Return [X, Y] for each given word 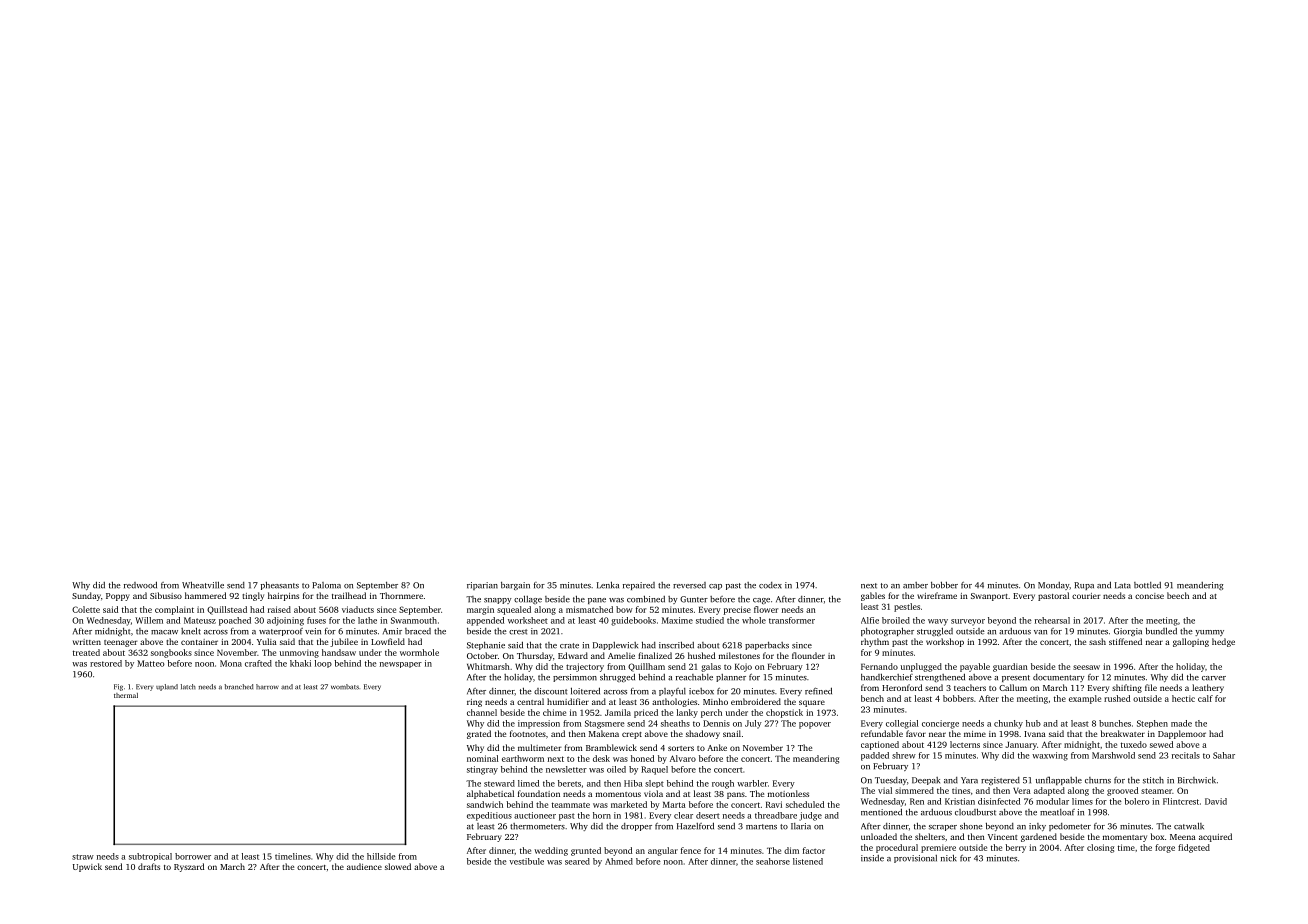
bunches [1115, 723]
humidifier [568, 701]
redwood [140, 585]
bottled [1147, 585]
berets [569, 783]
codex [770, 585]
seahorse [773, 861]
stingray [482, 770]
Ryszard [189, 867]
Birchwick [1197, 780]
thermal [126, 695]
